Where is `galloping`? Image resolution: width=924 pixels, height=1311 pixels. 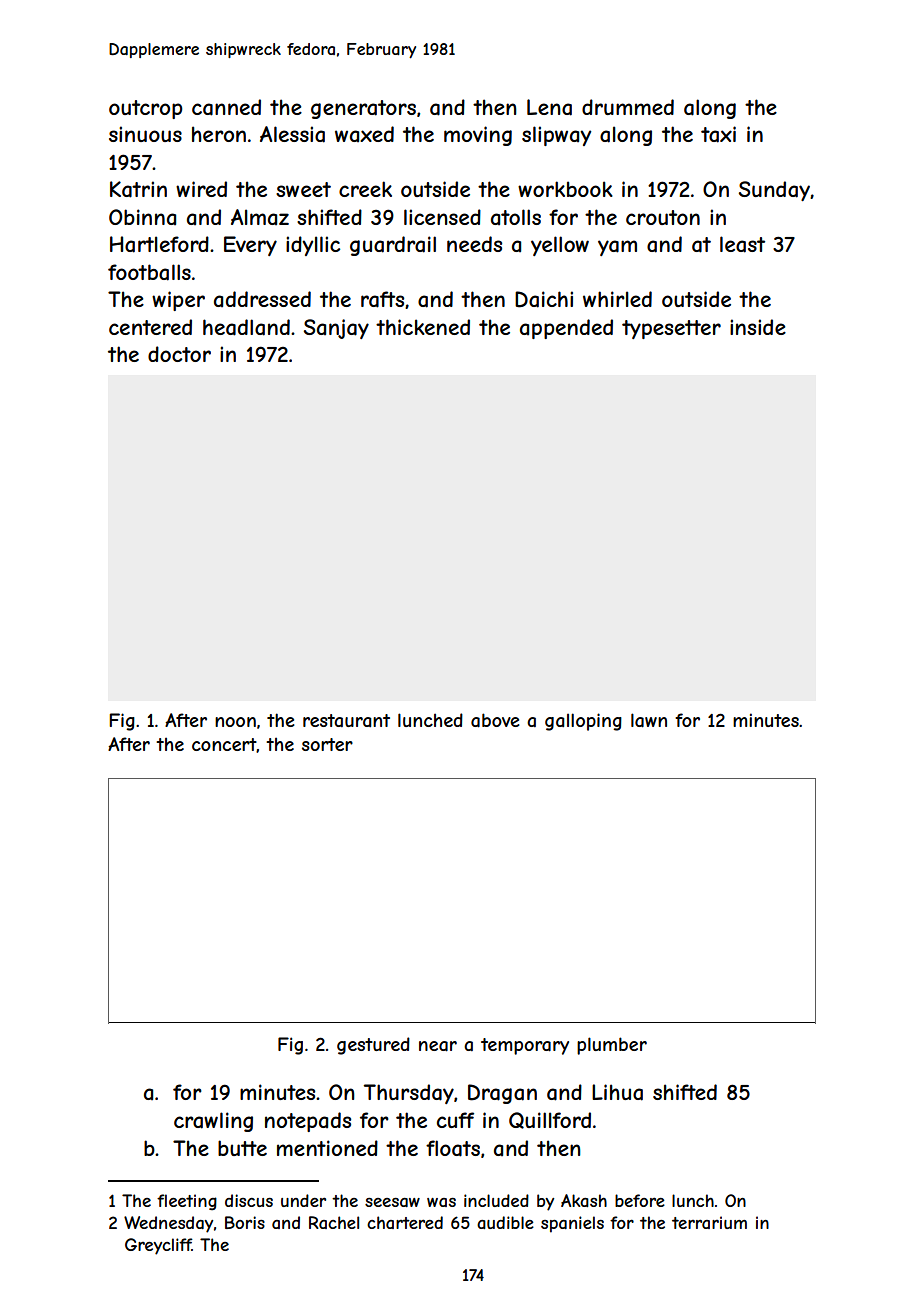 galloping is located at coordinates (583, 722).
